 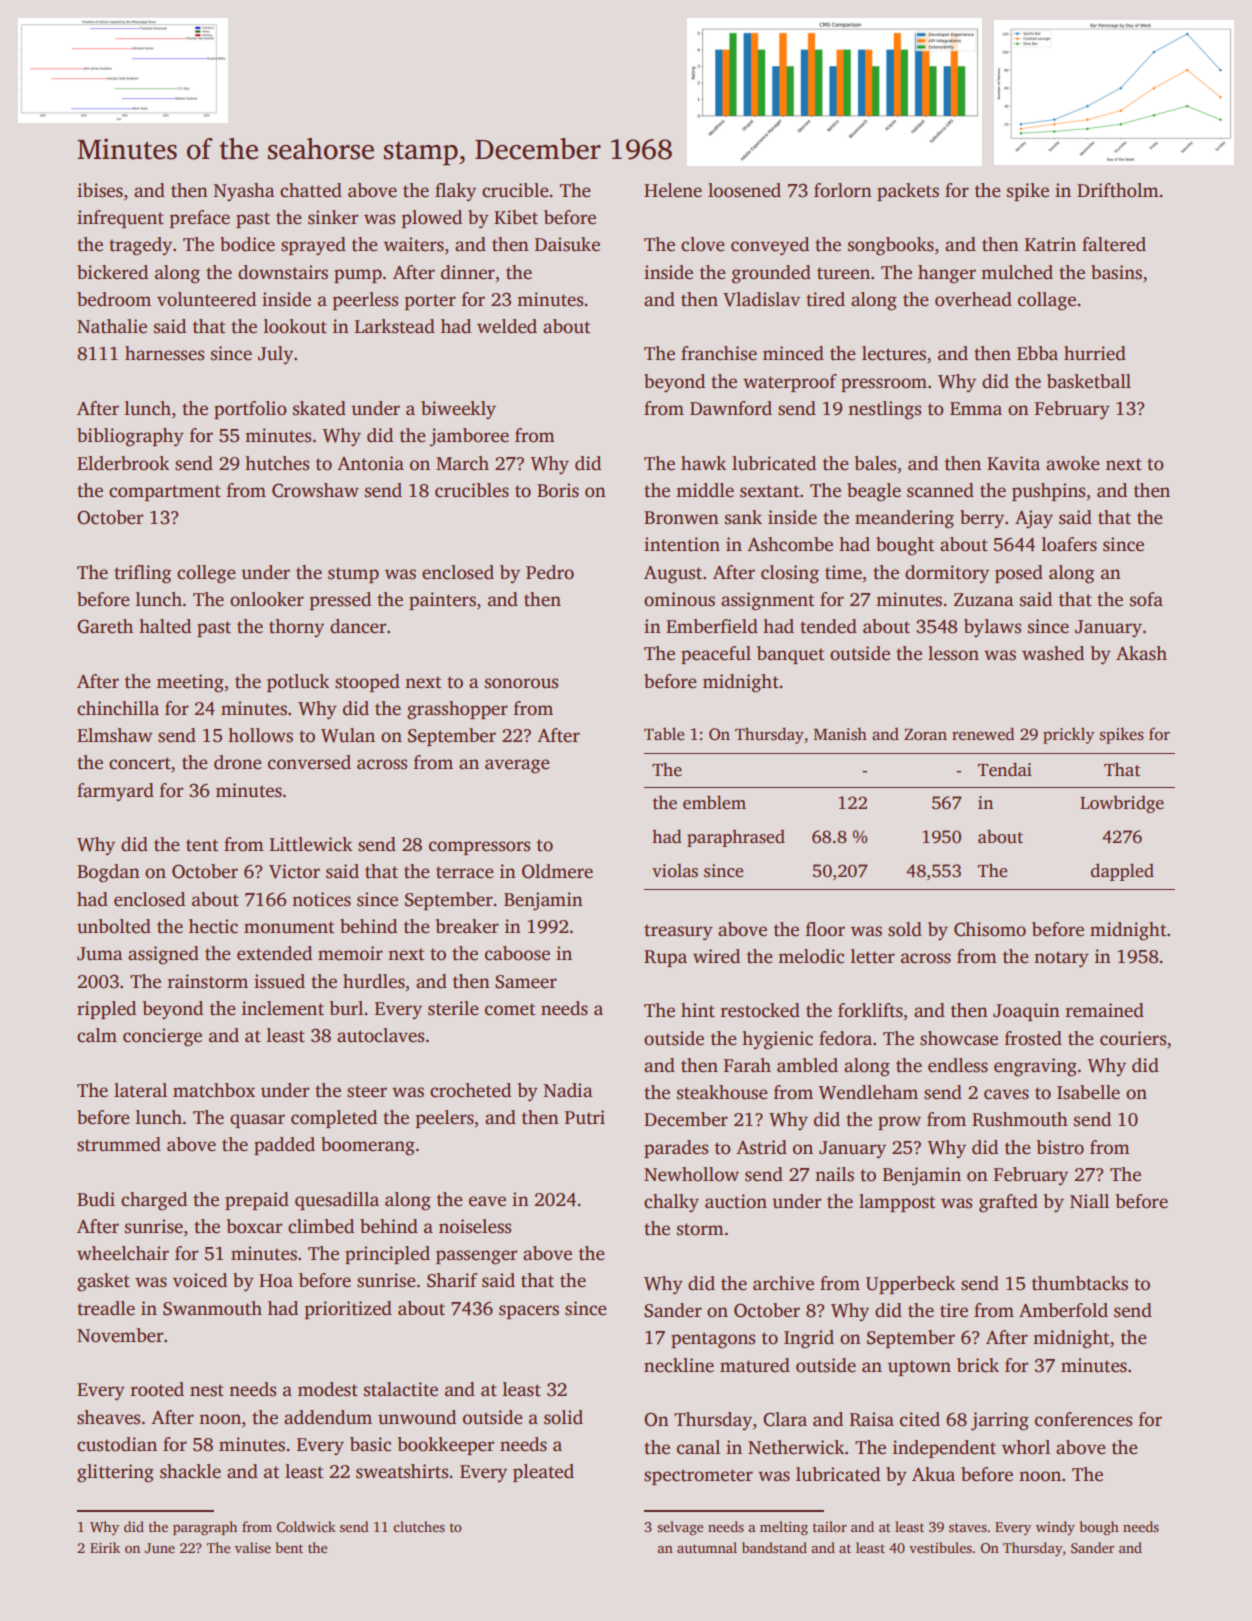 What do you see at coordinates (119, 1144) in the screenshot?
I see `strummed` at bounding box center [119, 1144].
